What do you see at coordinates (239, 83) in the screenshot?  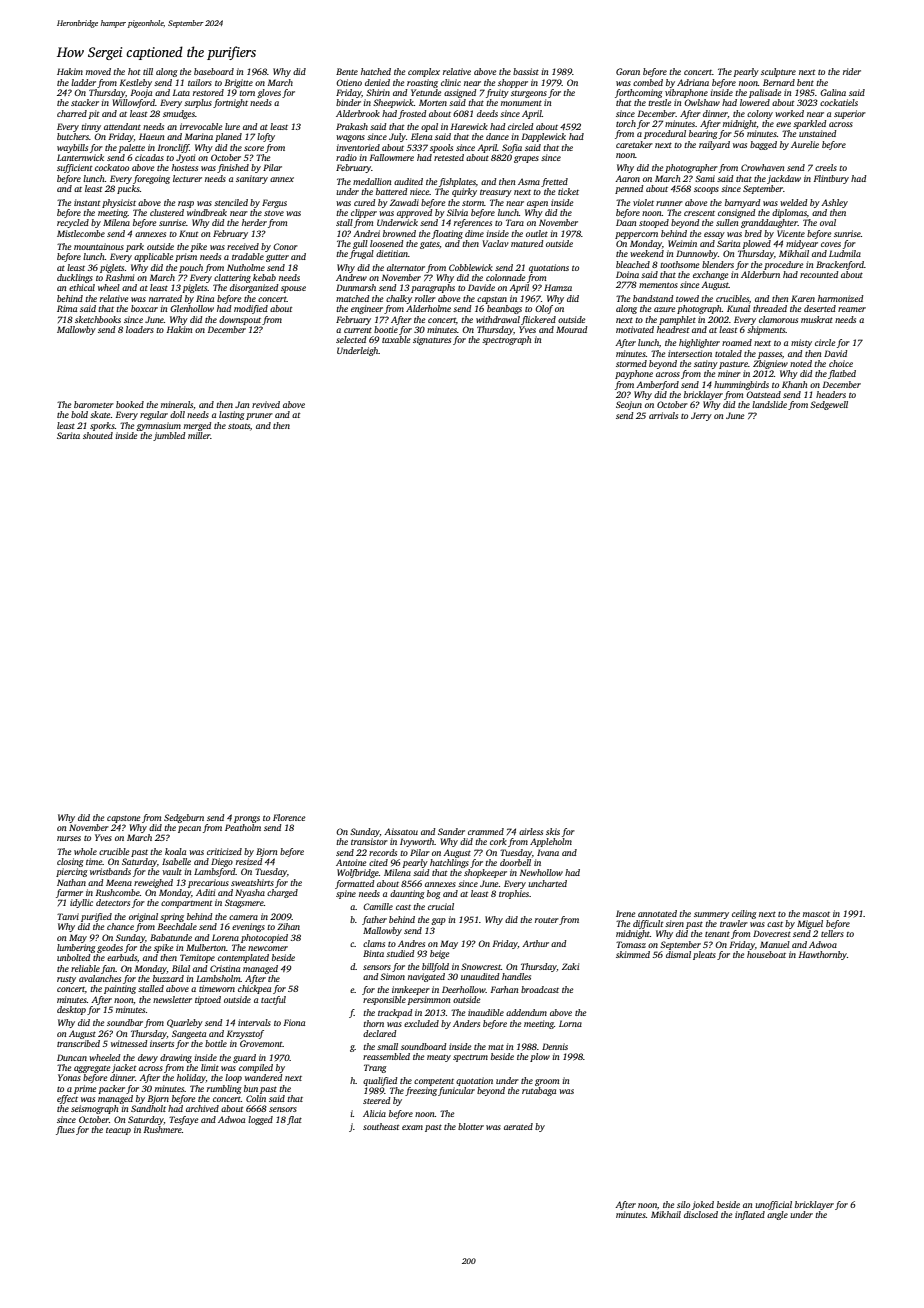 I see `Brigitte` at bounding box center [239, 83].
